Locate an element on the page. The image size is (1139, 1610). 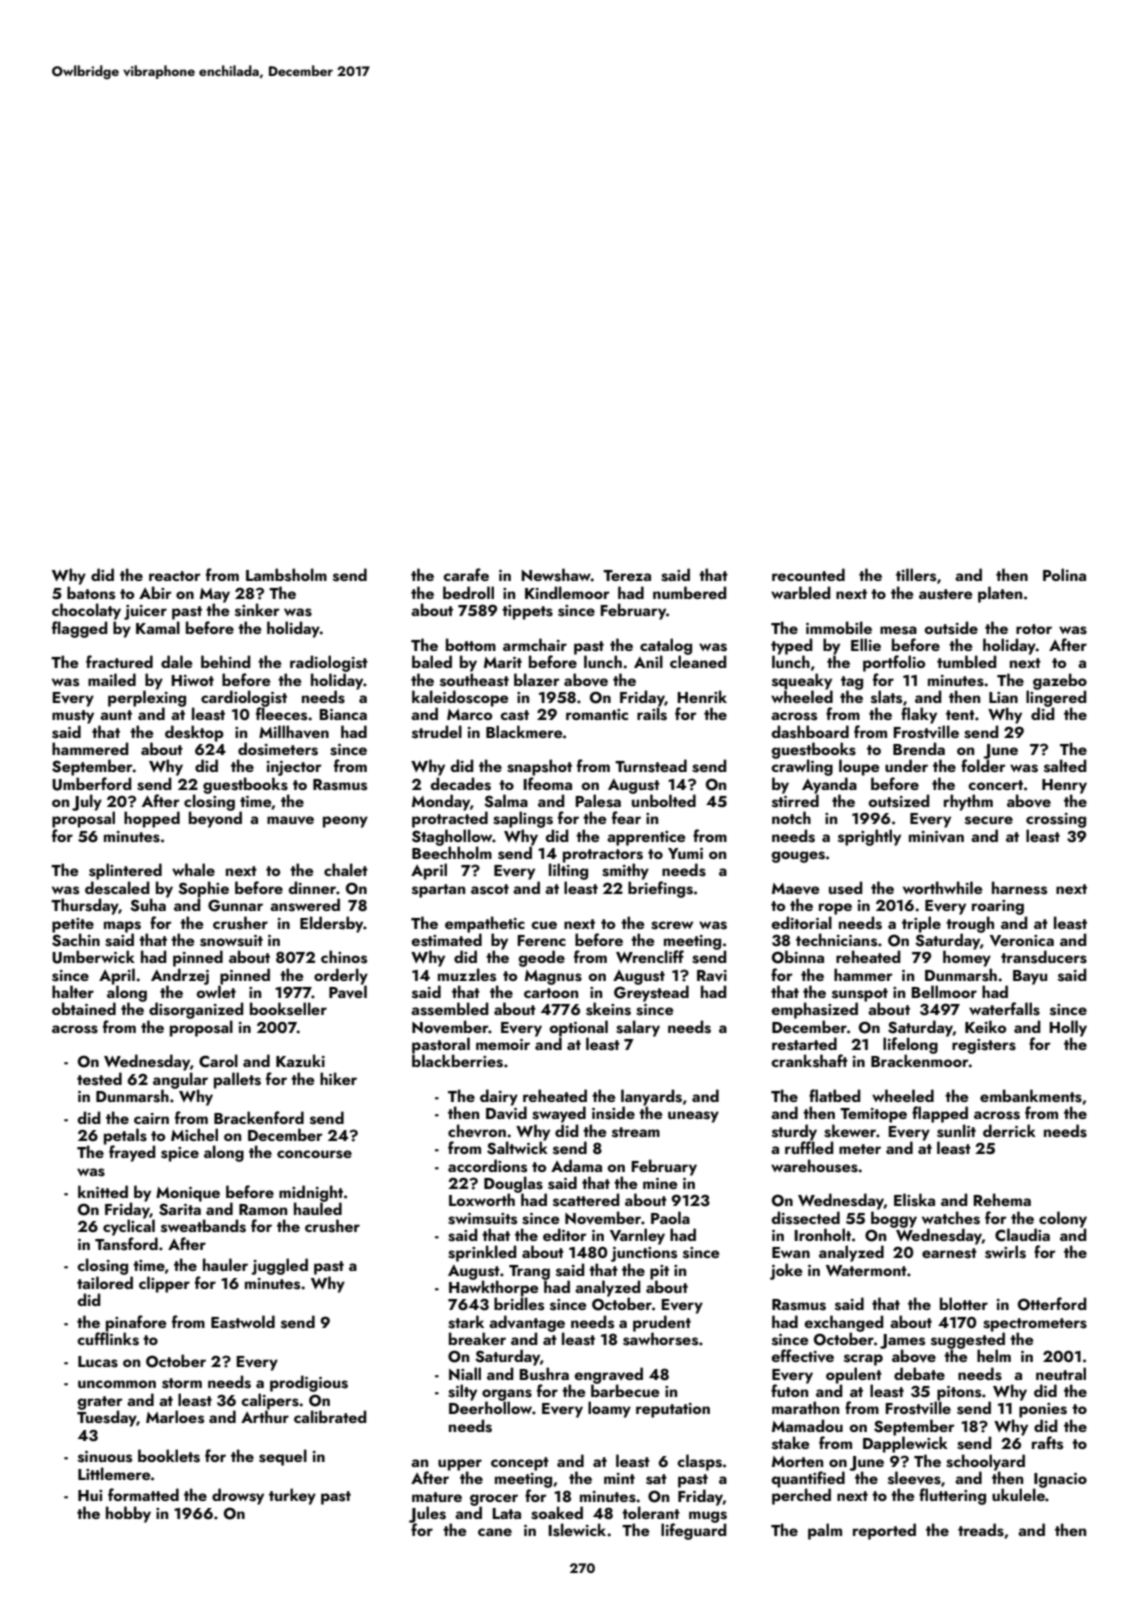
gazebo is located at coordinates (1060, 681).
